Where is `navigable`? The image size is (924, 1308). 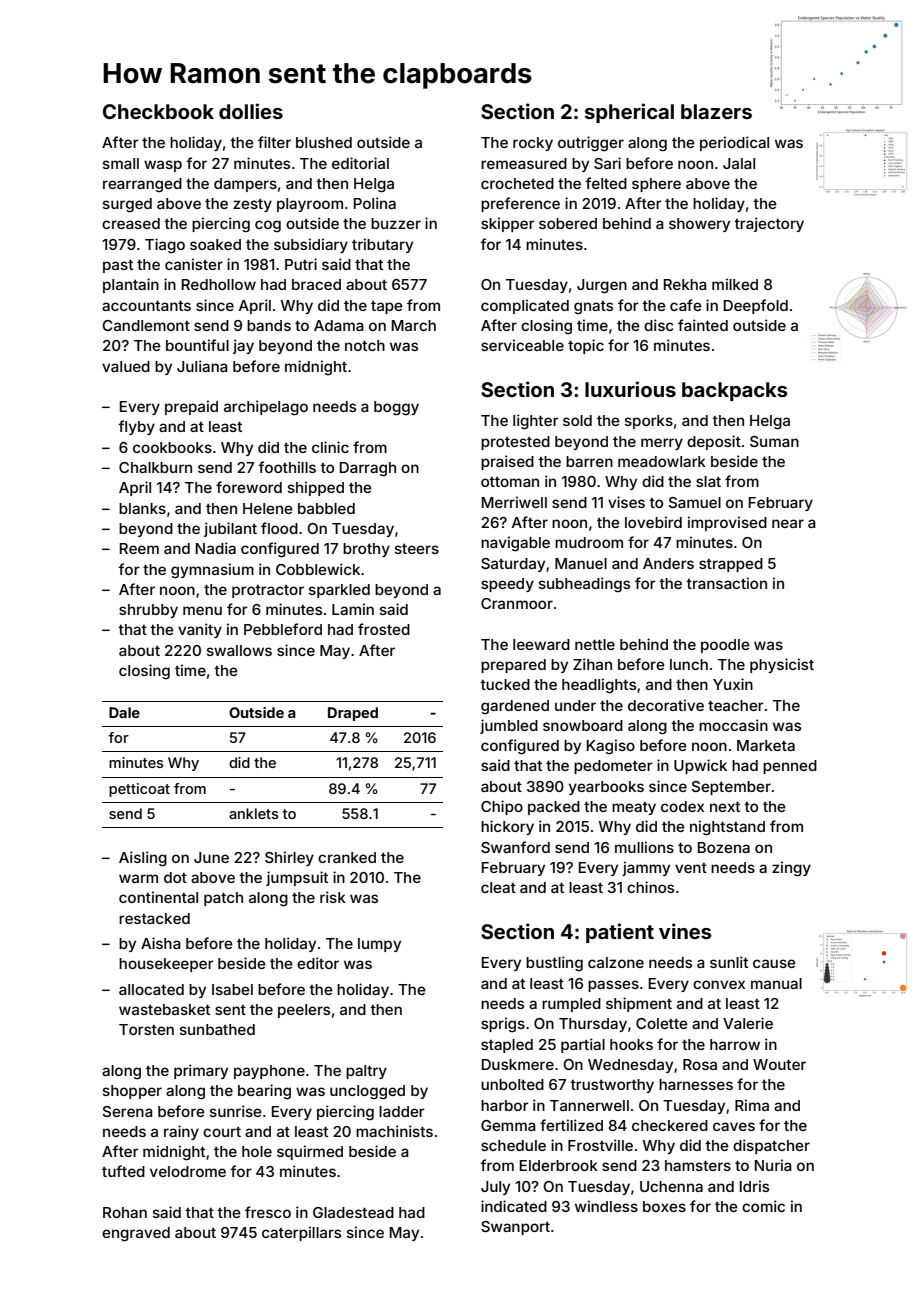
navigable is located at coordinates (515, 544).
